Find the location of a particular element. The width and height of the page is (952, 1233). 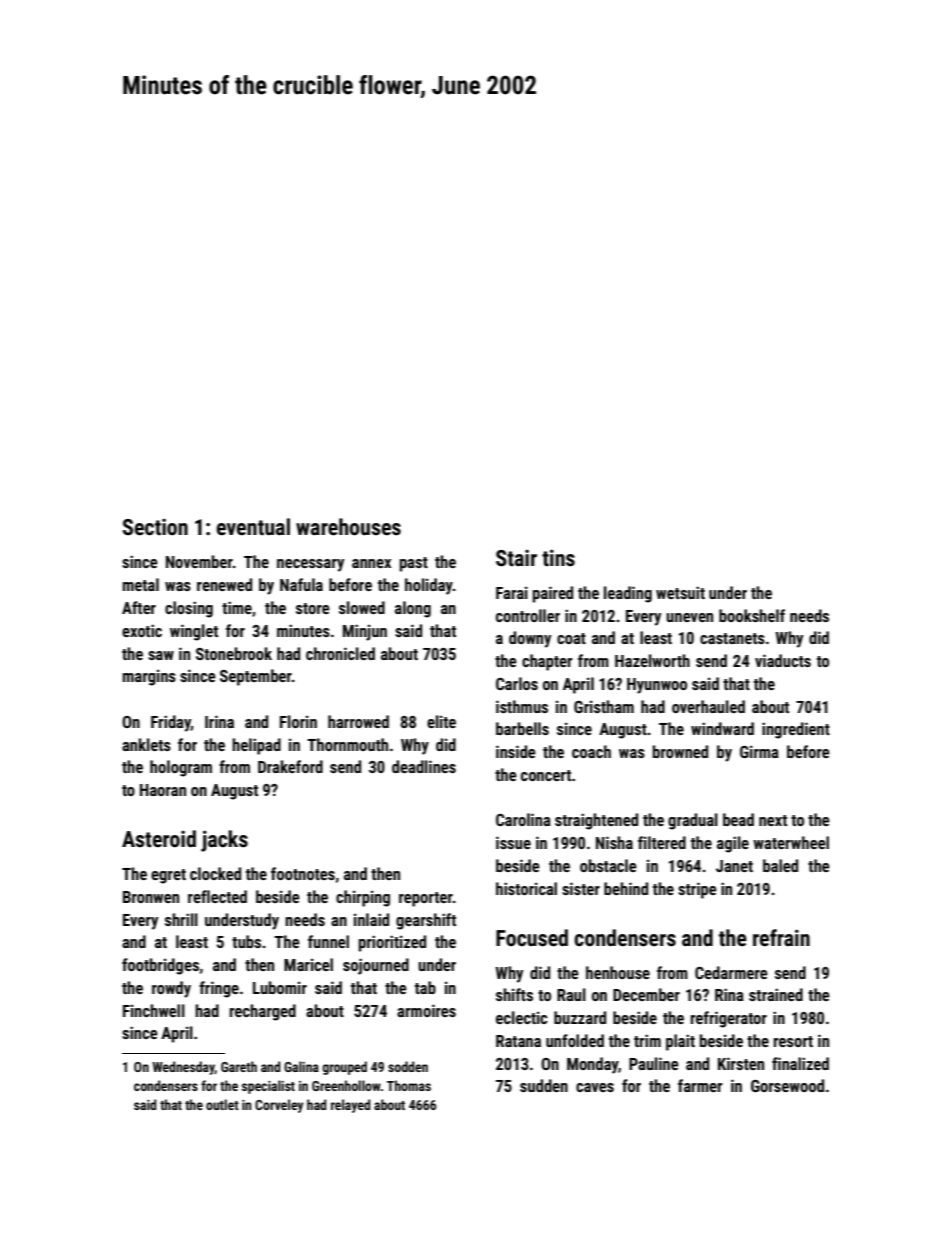

barbells is located at coordinates (522, 728).
